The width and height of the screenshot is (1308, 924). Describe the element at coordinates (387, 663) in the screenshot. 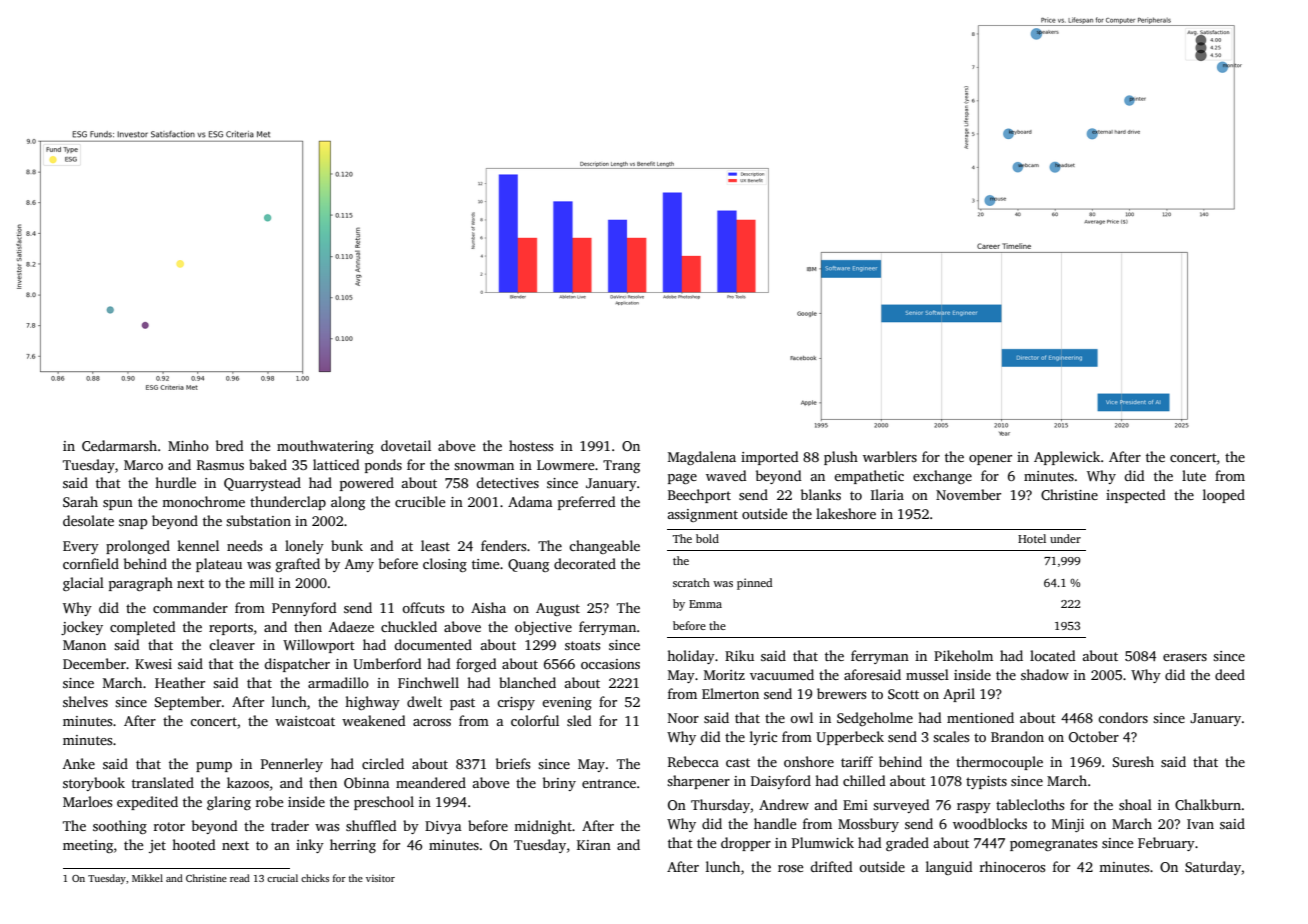

I see `Umberford` at that location.
